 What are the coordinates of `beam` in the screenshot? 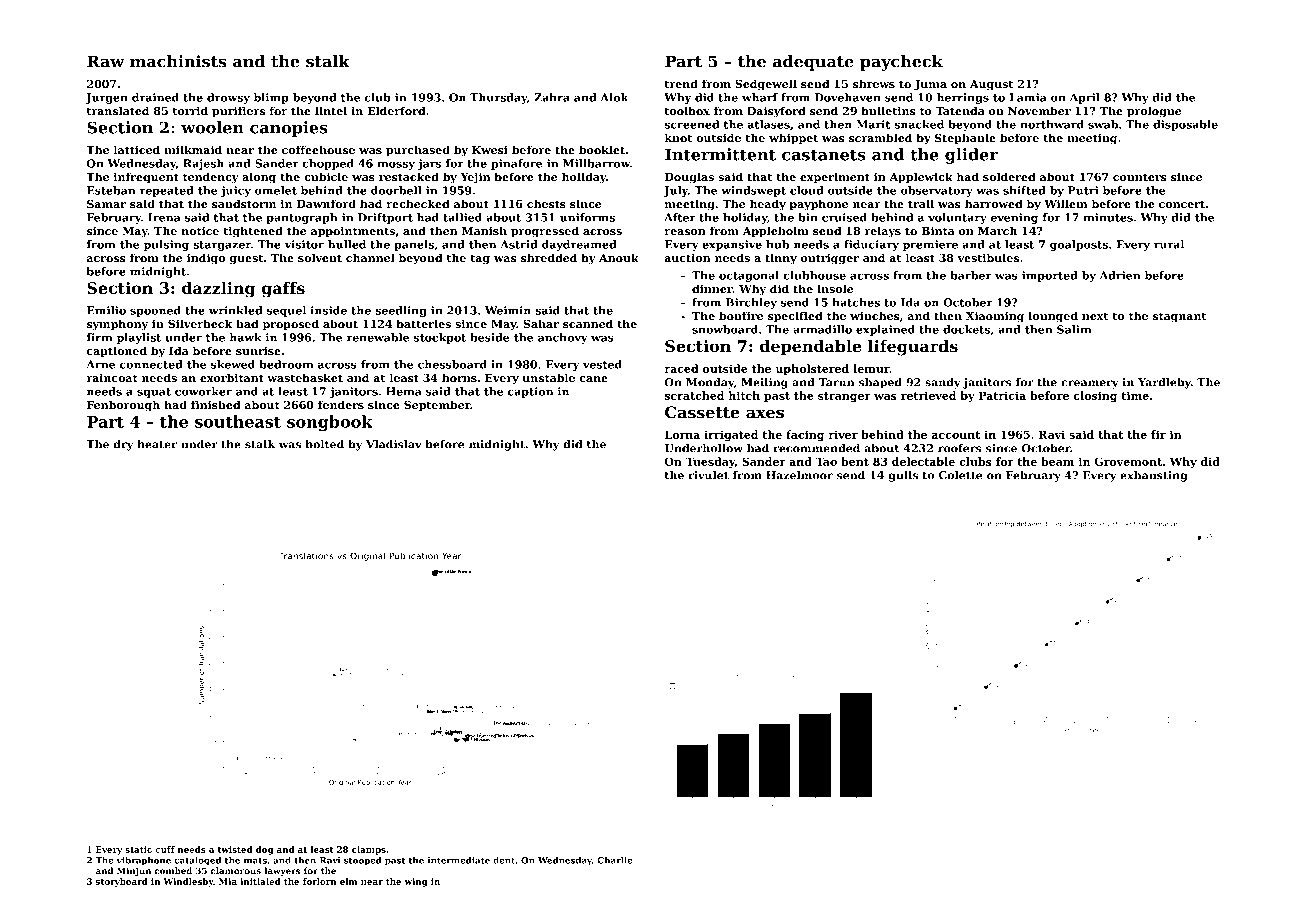 It's located at (1057, 461).
